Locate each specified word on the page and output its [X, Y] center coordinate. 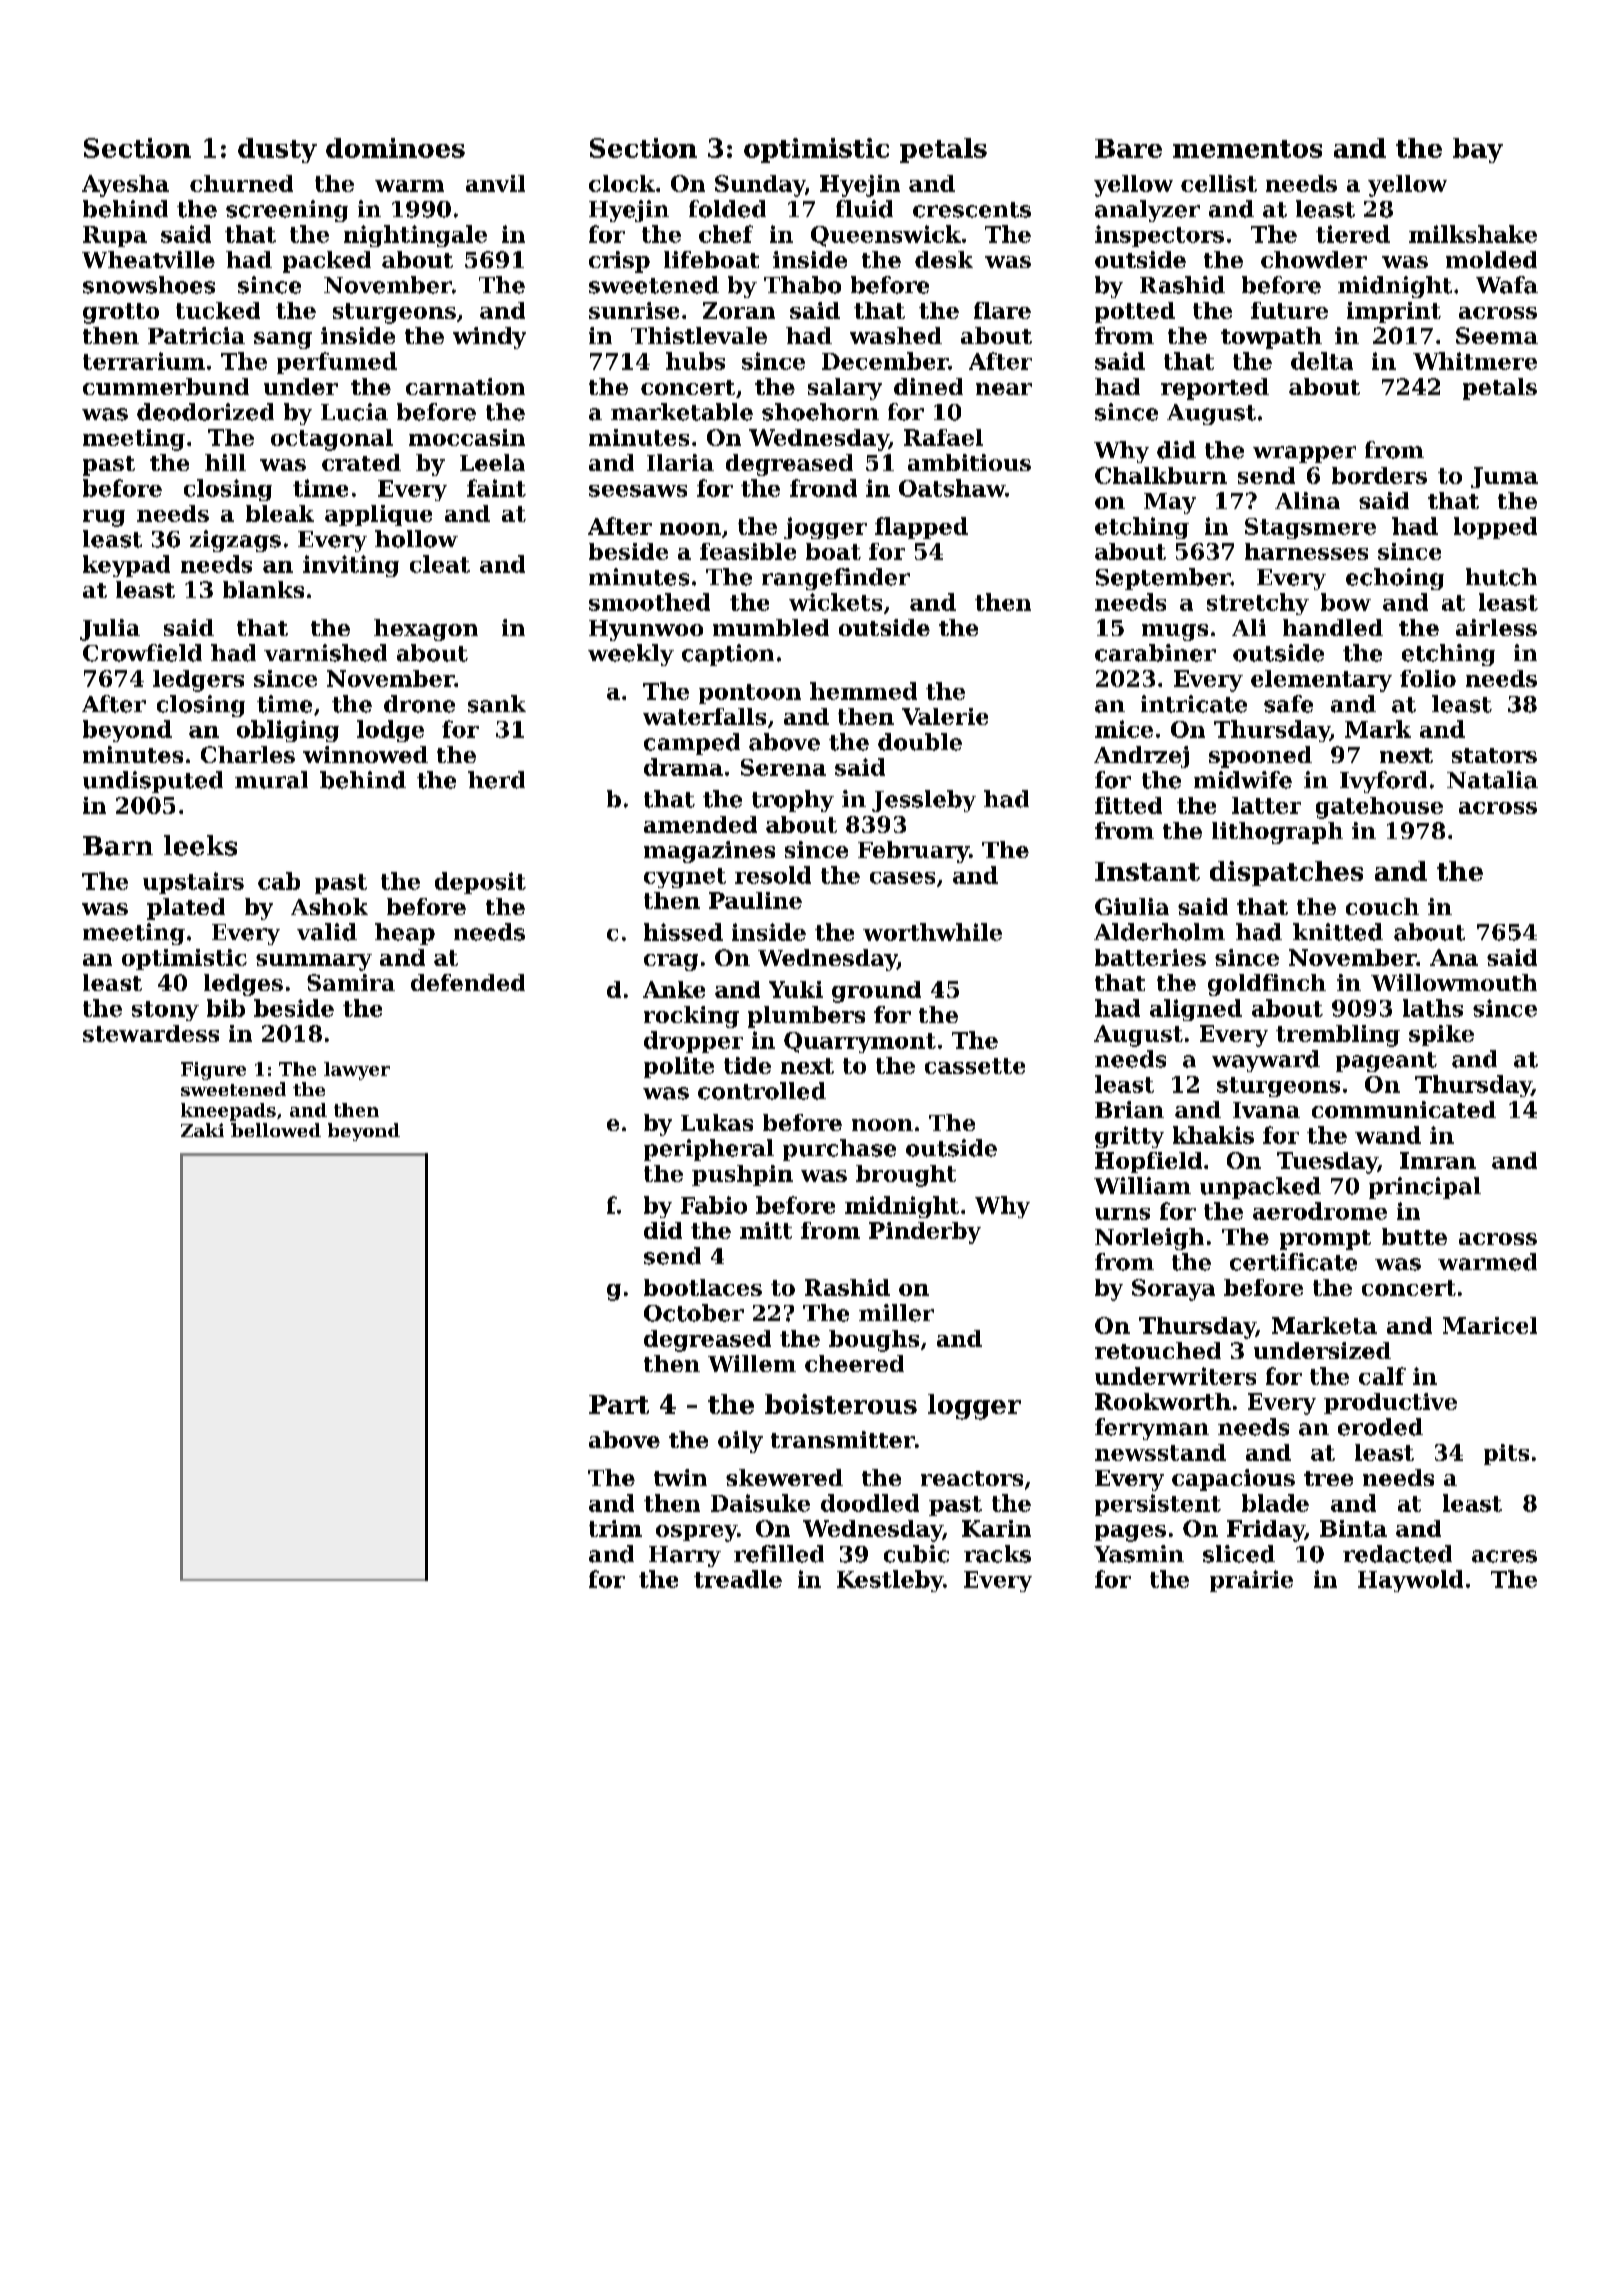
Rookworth [1163, 1401]
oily [740, 1442]
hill [225, 462]
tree [1328, 1478]
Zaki [202, 1130]
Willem [752, 1363]
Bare [1128, 148]
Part [619, 1404]
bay [1478, 150]
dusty [277, 150]
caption [728, 655]
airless [1496, 627]
